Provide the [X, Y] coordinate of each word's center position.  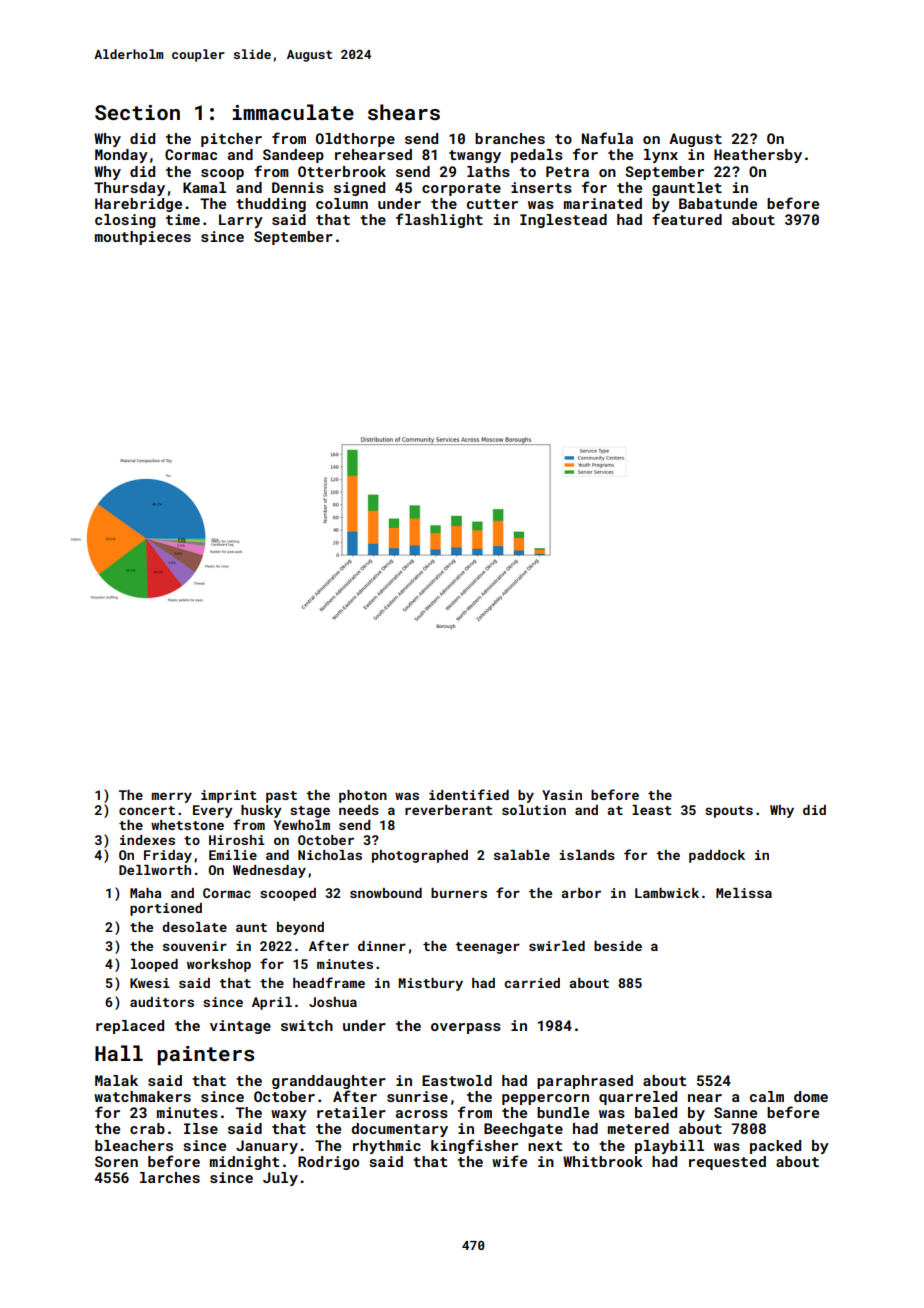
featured [687, 219]
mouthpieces [143, 238]
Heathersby [758, 156]
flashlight [439, 220]
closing [125, 221]
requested [727, 1163]
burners [459, 893]
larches [170, 1177]
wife [509, 1161]
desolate [194, 927]
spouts [729, 812]
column [342, 203]
